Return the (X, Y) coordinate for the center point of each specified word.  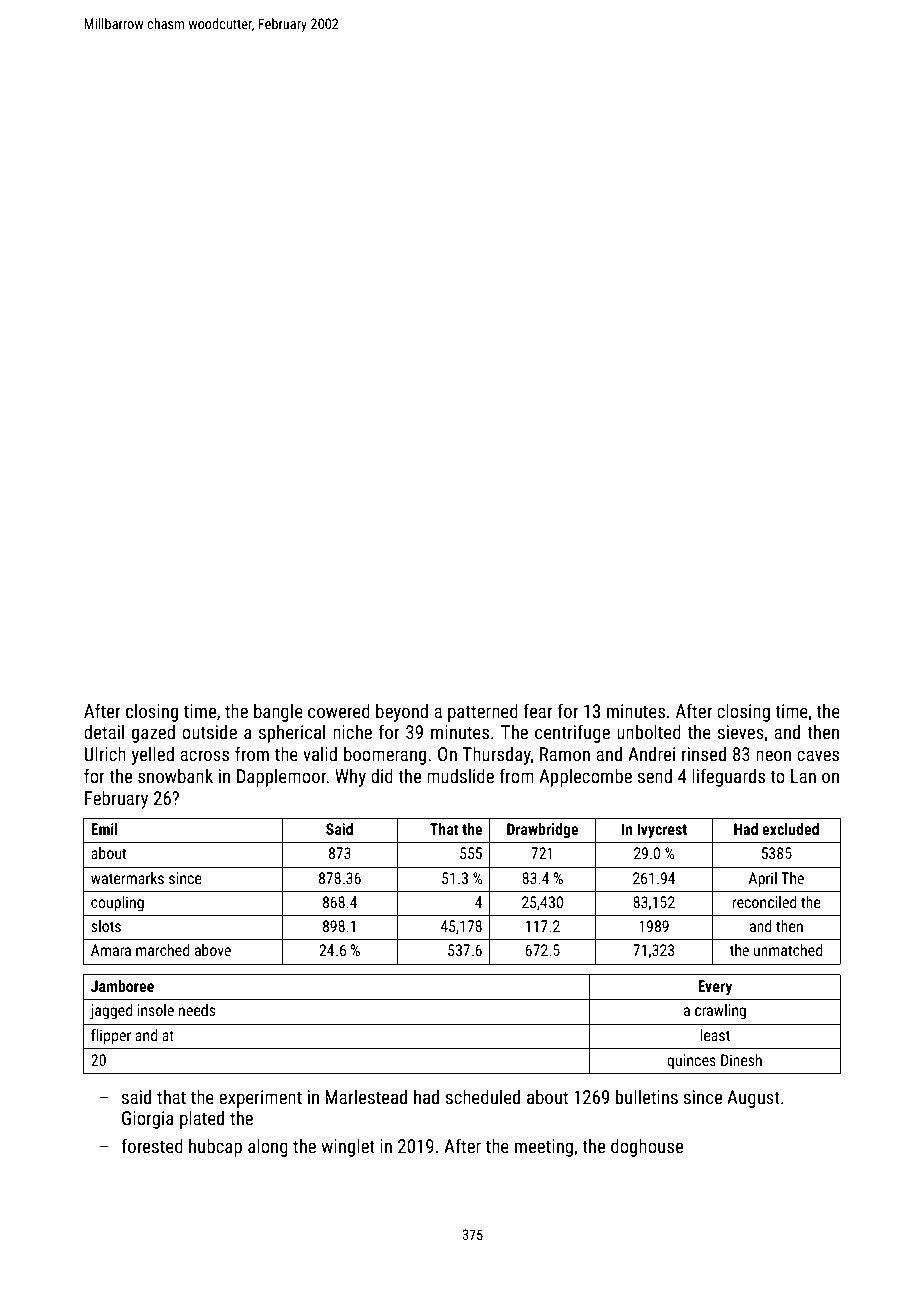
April (762, 880)
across (204, 755)
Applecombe (585, 777)
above (213, 950)
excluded (790, 829)
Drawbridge (543, 830)
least (715, 1035)
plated (202, 1119)
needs (197, 1010)
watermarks (127, 878)
